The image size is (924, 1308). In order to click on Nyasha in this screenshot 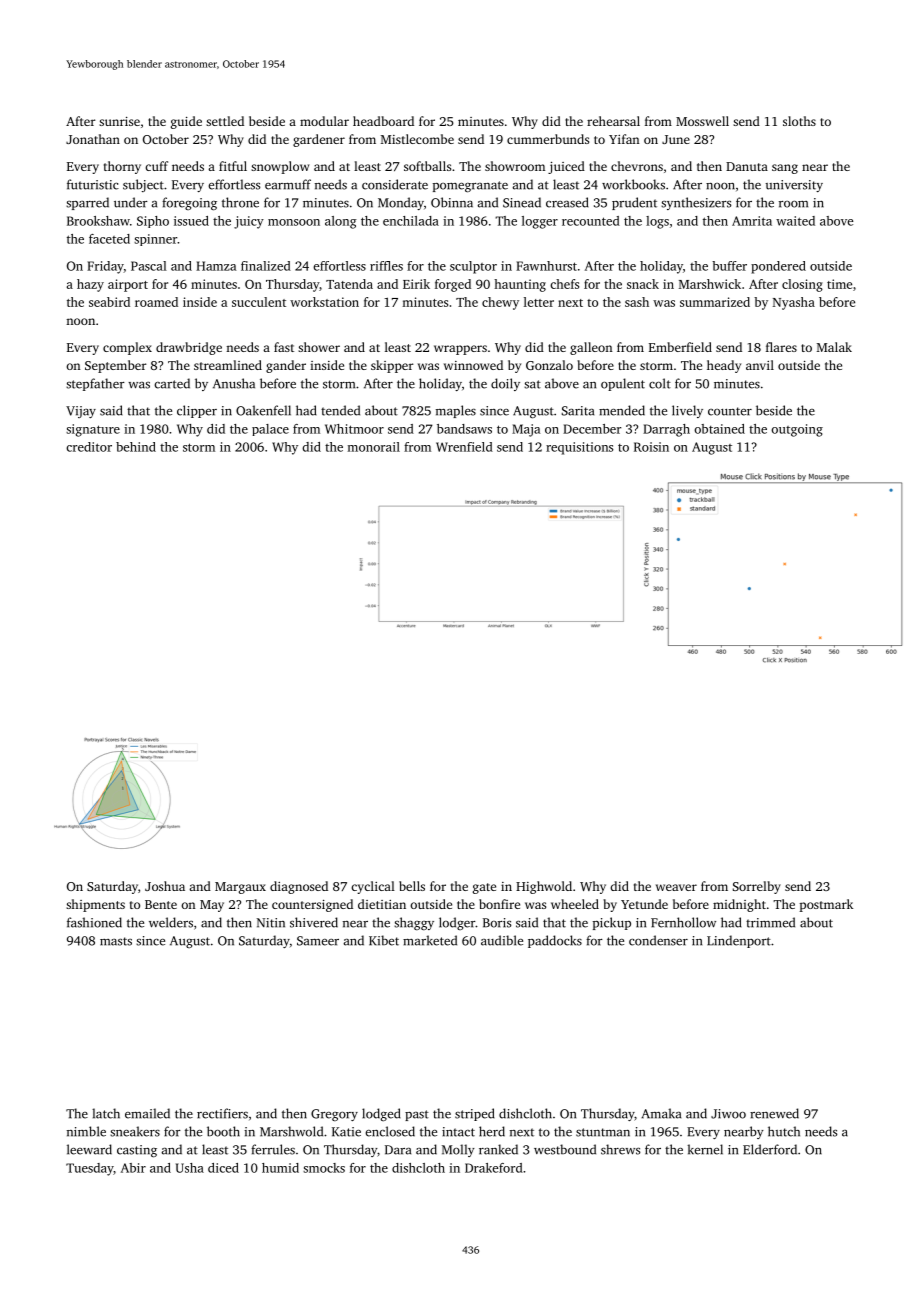, I will do `click(794, 303)`.
